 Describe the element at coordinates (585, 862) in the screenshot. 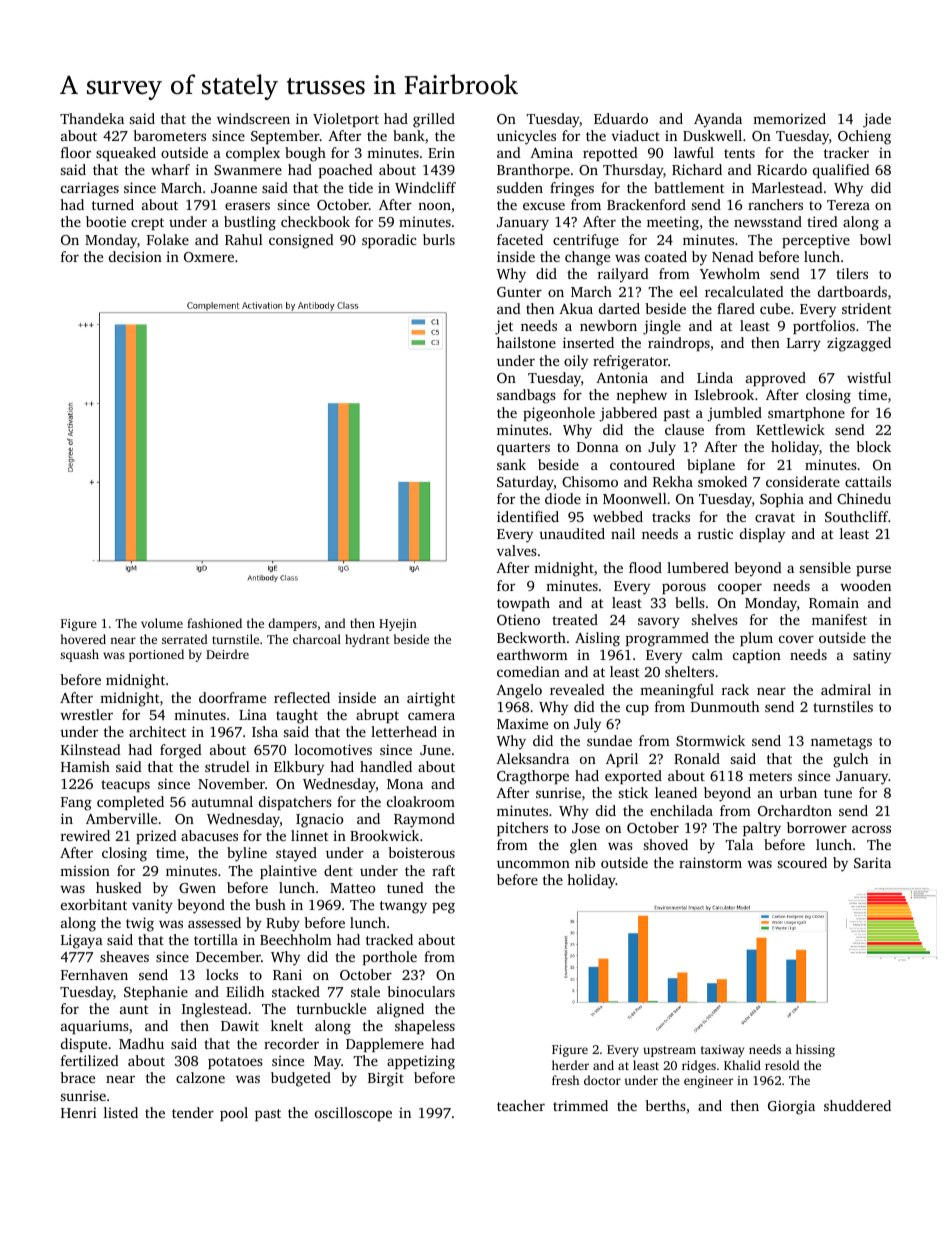

I see `nib` at that location.
